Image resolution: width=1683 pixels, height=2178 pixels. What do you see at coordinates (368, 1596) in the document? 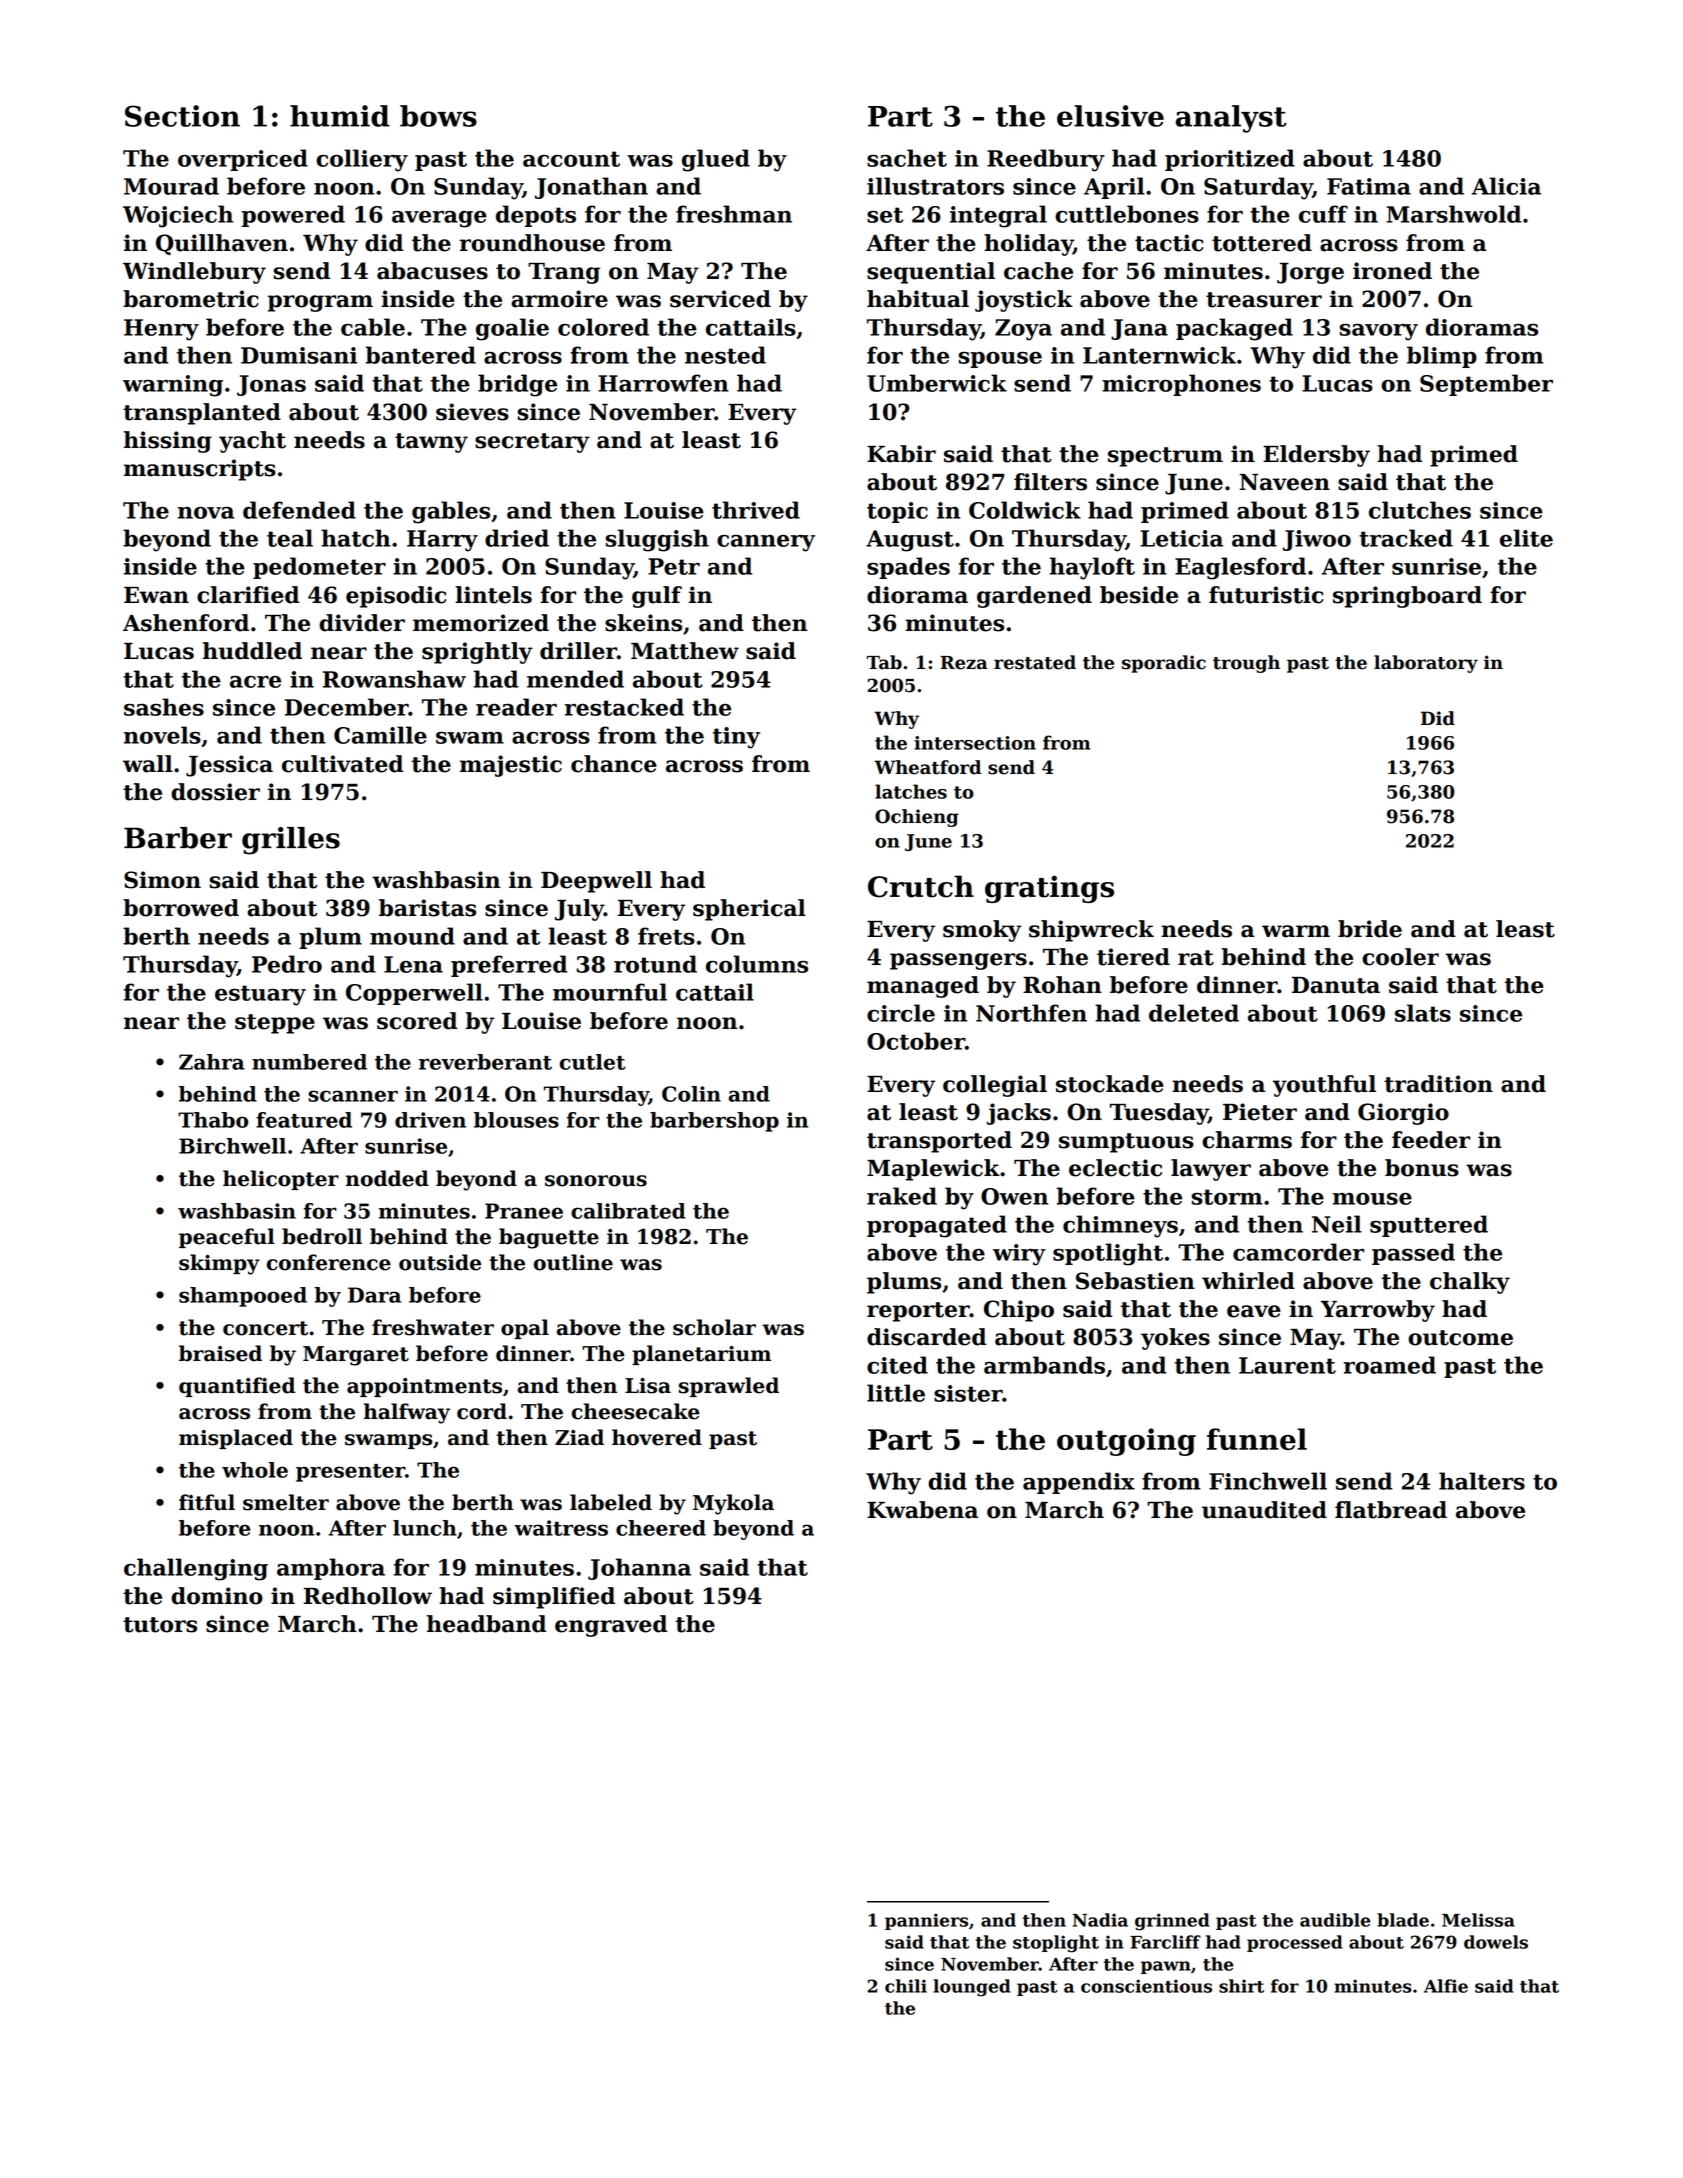
I see `Redhollow` at bounding box center [368, 1596].
